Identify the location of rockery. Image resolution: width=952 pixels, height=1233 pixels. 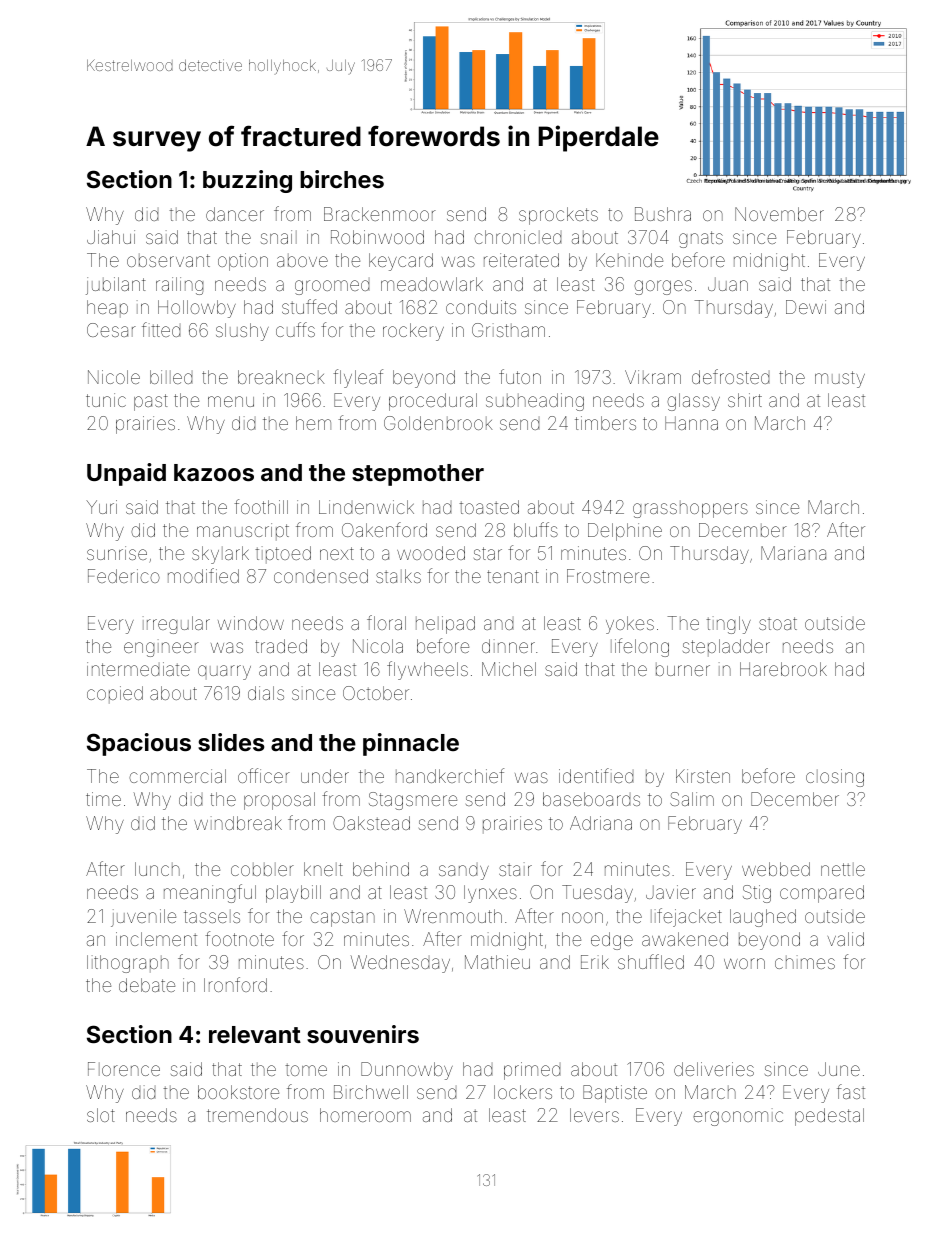
(413, 332).
